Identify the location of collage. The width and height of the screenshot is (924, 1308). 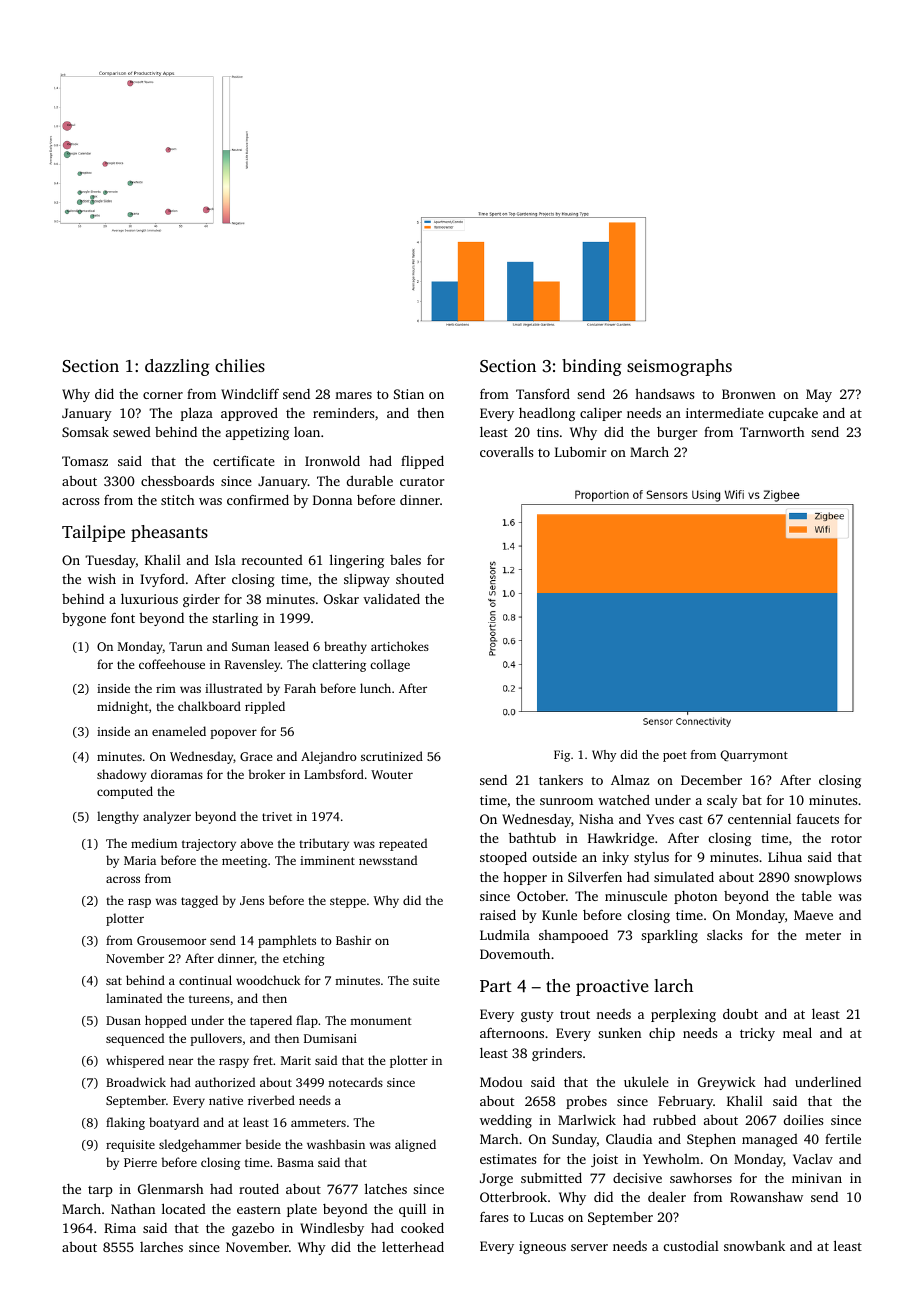
(390, 665).
